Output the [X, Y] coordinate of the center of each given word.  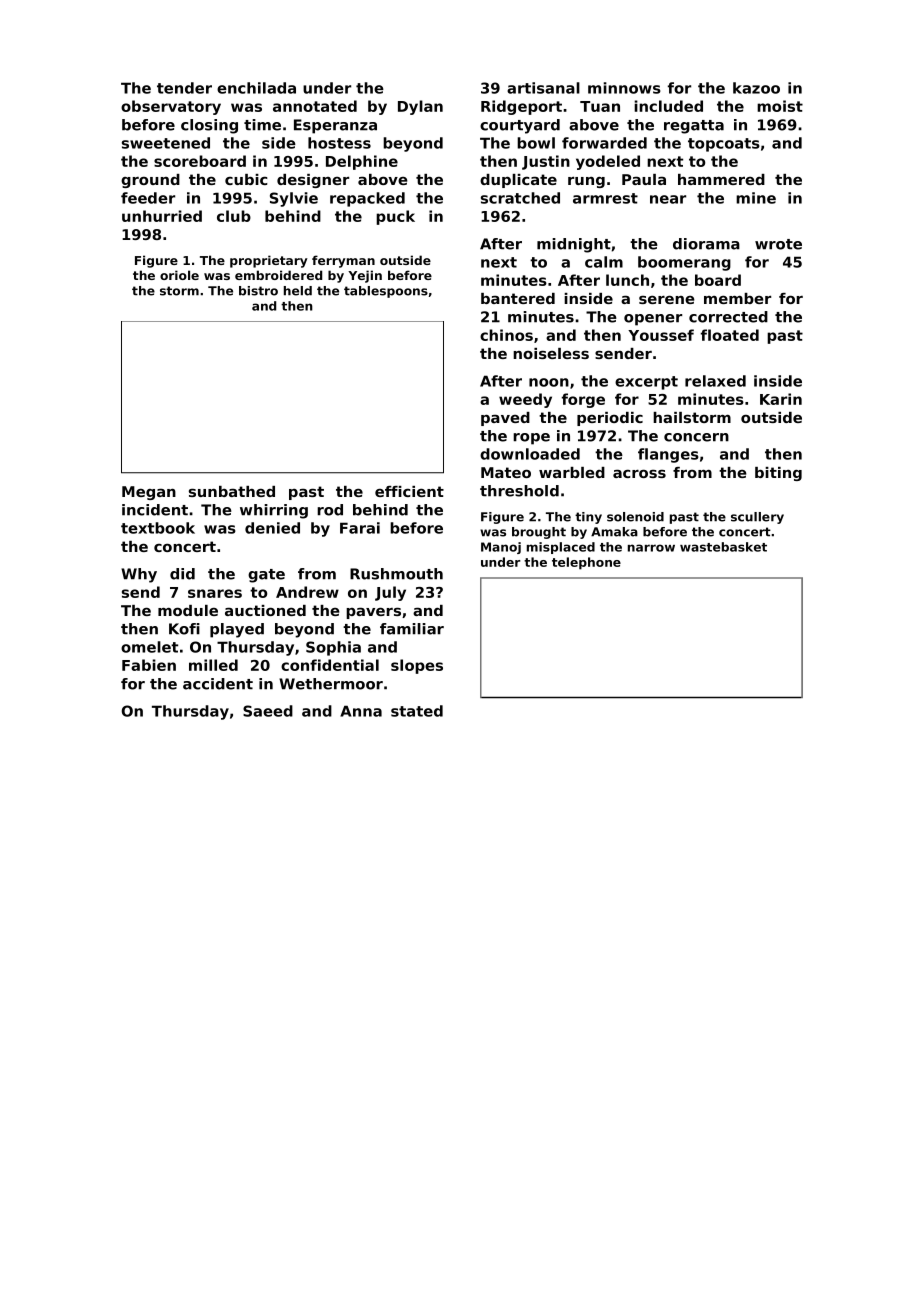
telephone [586, 563]
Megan [149, 493]
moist [780, 106]
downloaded [530, 454]
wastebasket [723, 547]
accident [218, 684]
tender [184, 88]
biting [778, 474]
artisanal [543, 88]
